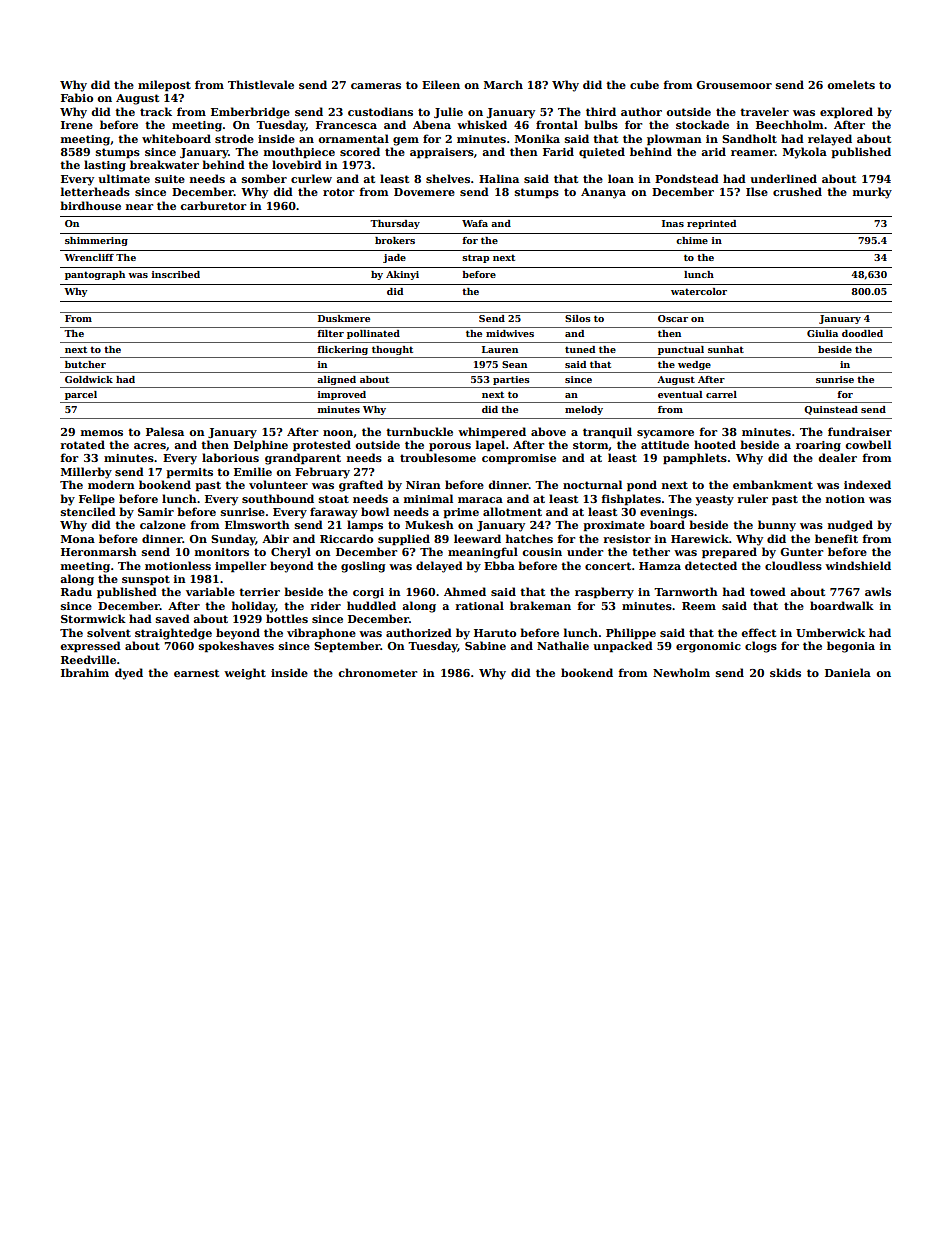  What do you see at coordinates (848, 672) in the image?
I see `Daniela` at bounding box center [848, 672].
